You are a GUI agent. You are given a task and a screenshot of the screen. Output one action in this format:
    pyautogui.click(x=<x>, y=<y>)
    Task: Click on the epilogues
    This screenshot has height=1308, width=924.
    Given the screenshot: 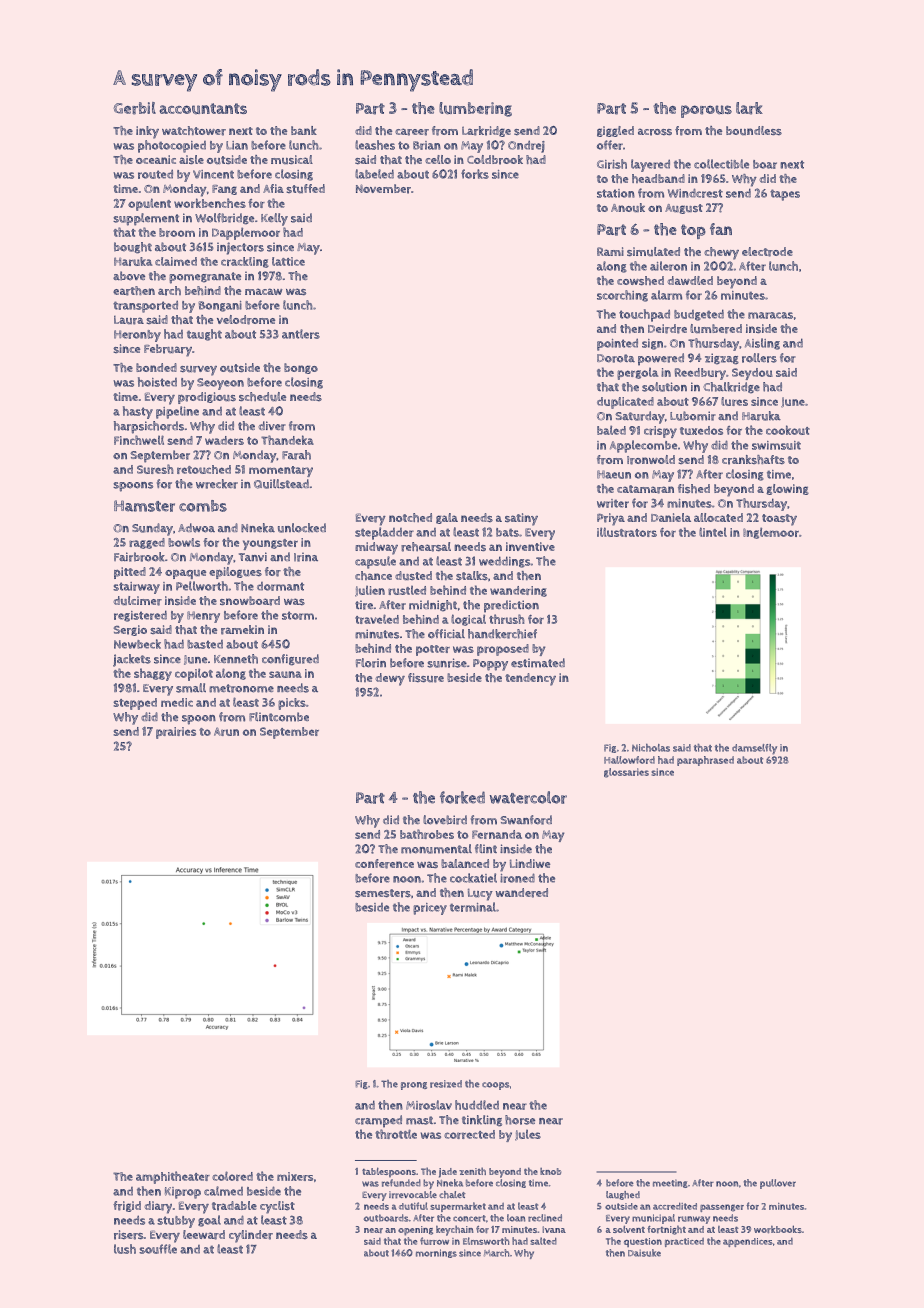 What is the action you would take?
    pyautogui.click(x=235, y=573)
